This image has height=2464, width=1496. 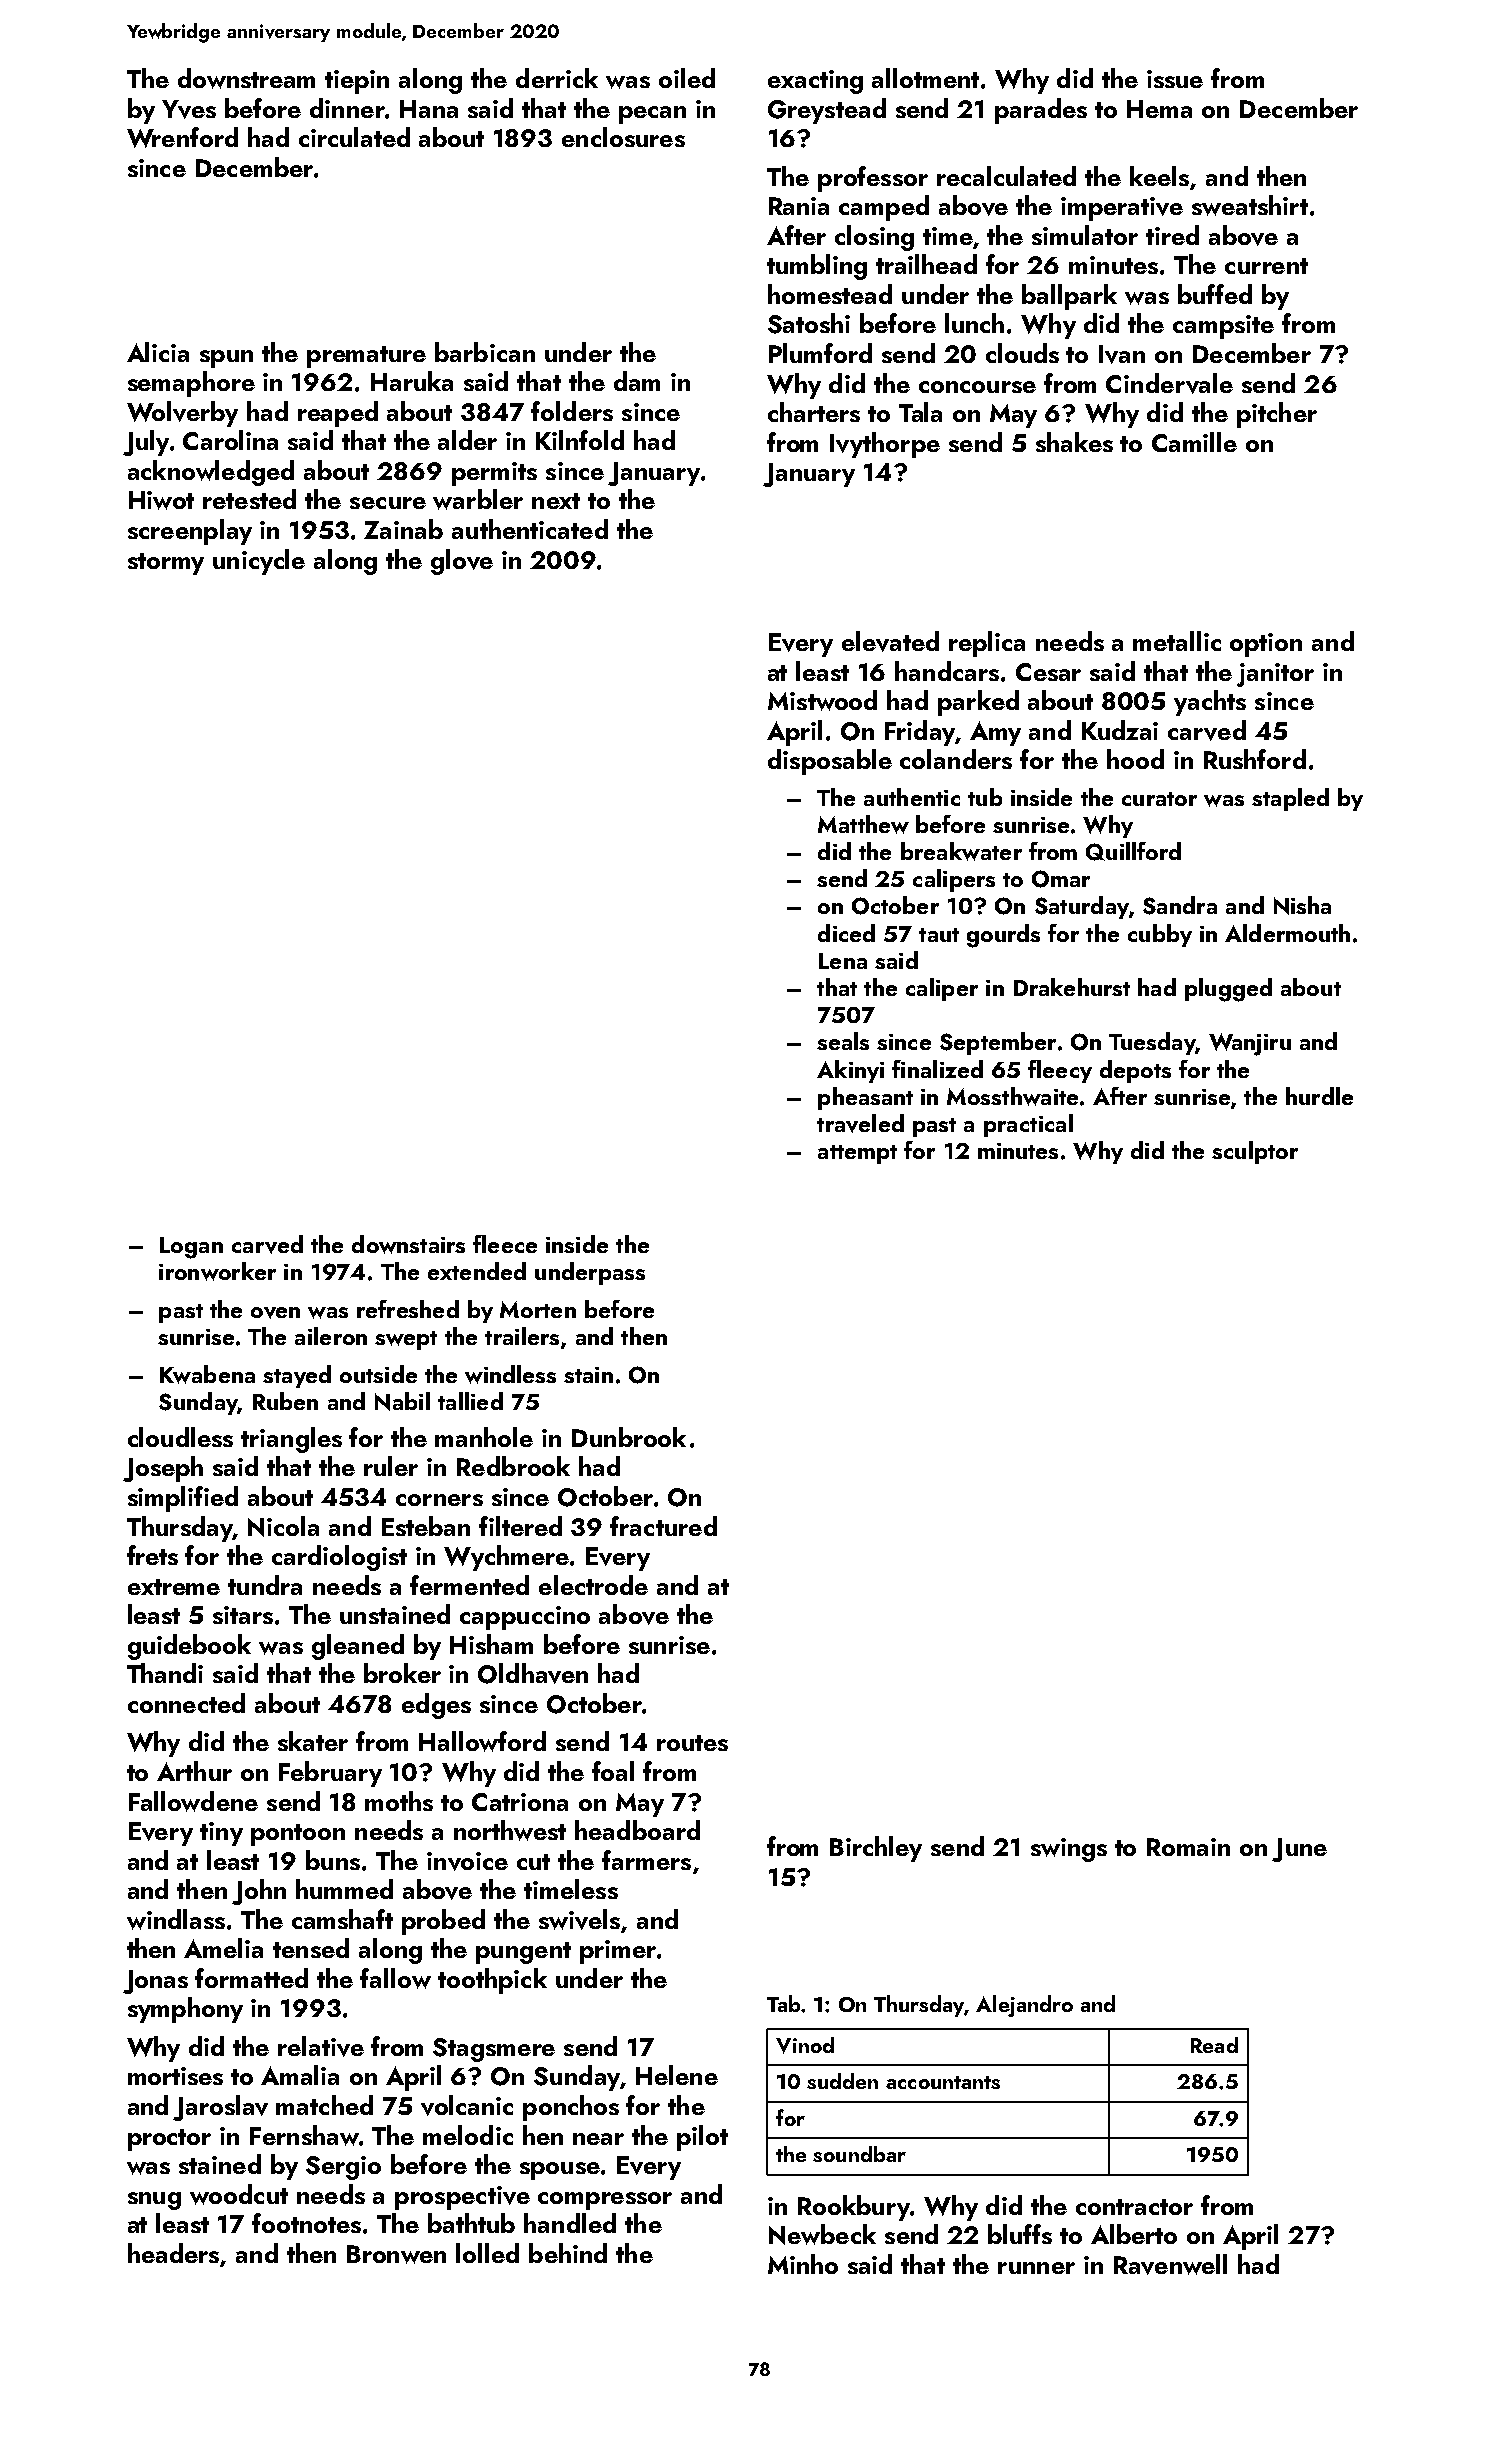 What do you see at coordinates (186, 1703) in the image?
I see `connected` at bounding box center [186, 1703].
